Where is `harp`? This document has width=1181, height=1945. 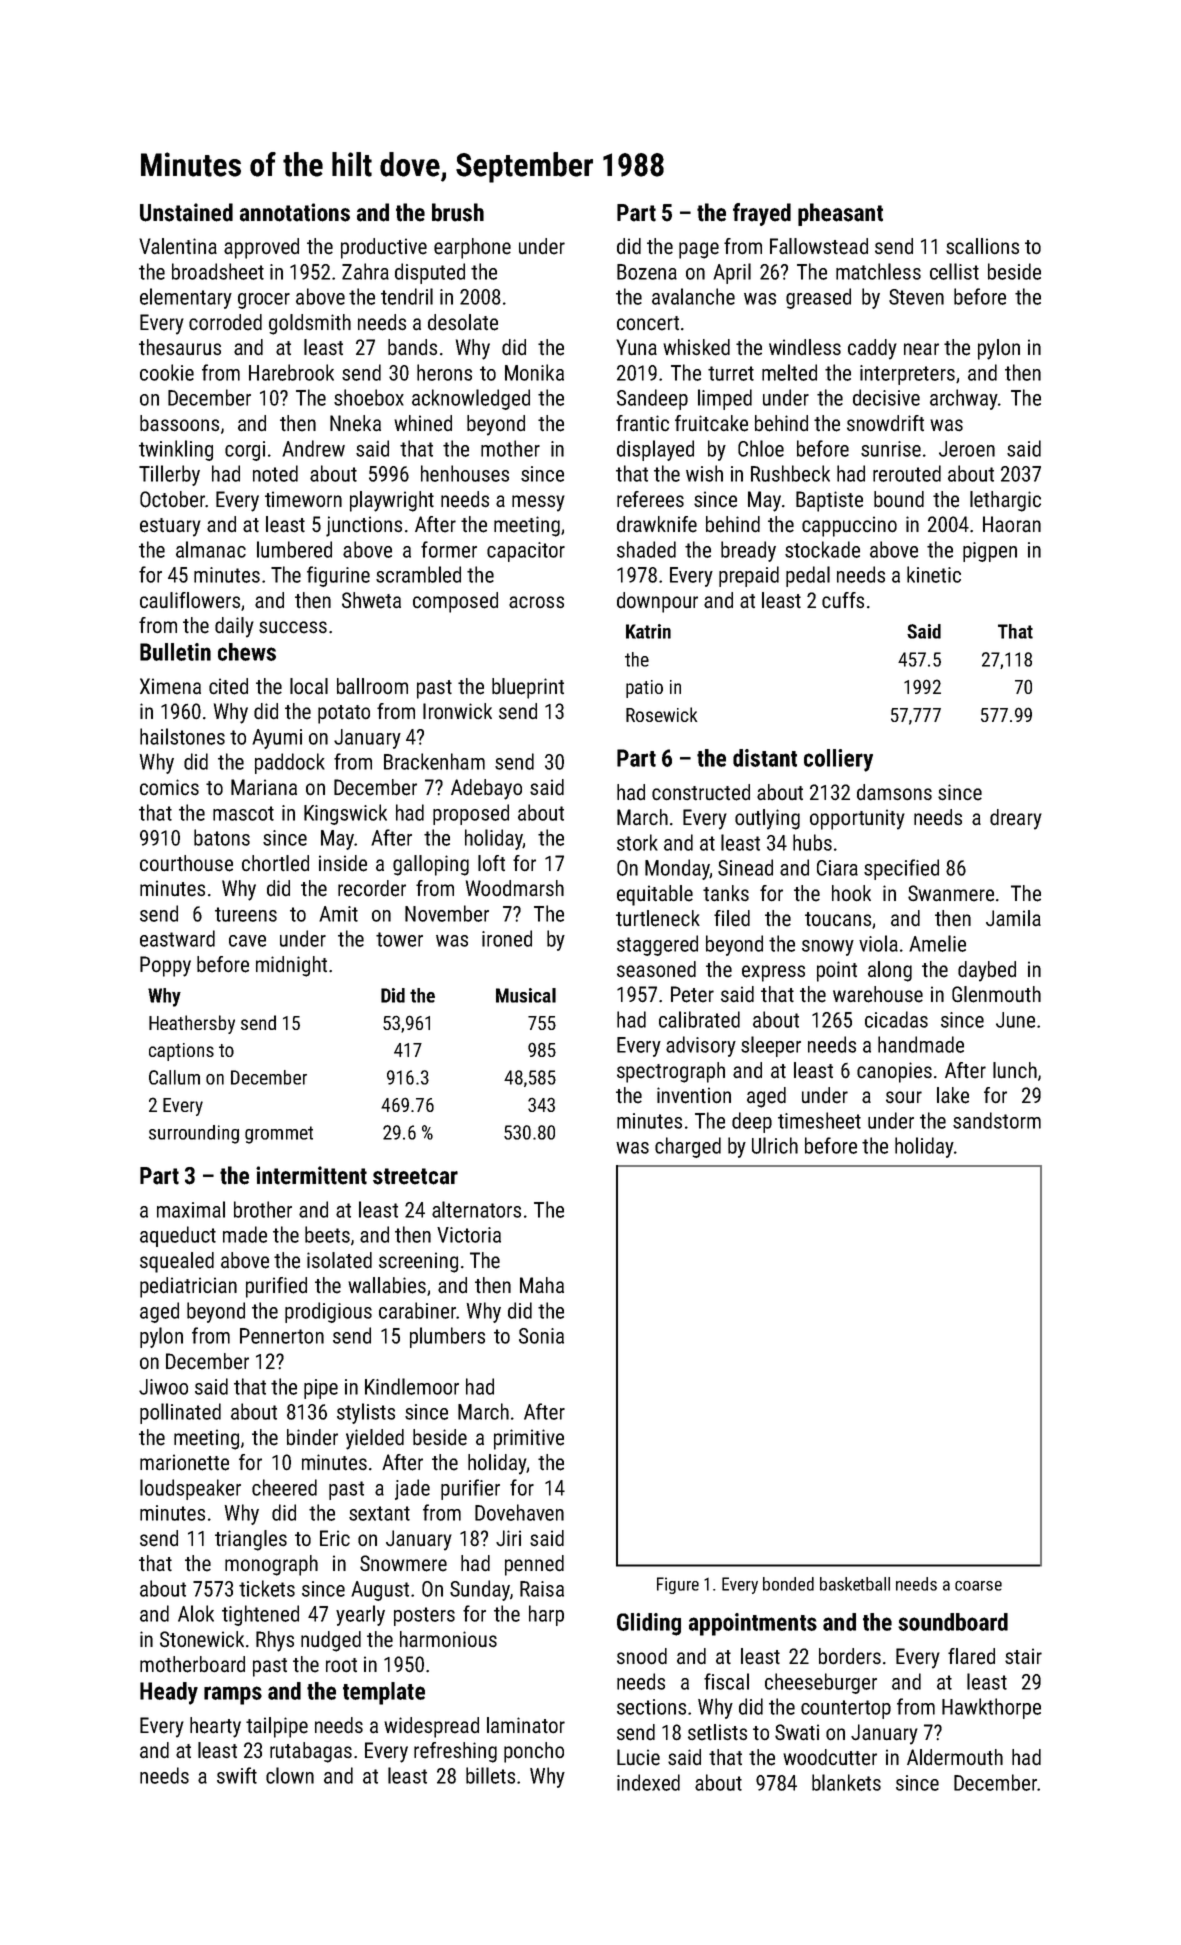 harp is located at coordinates (546, 1615).
